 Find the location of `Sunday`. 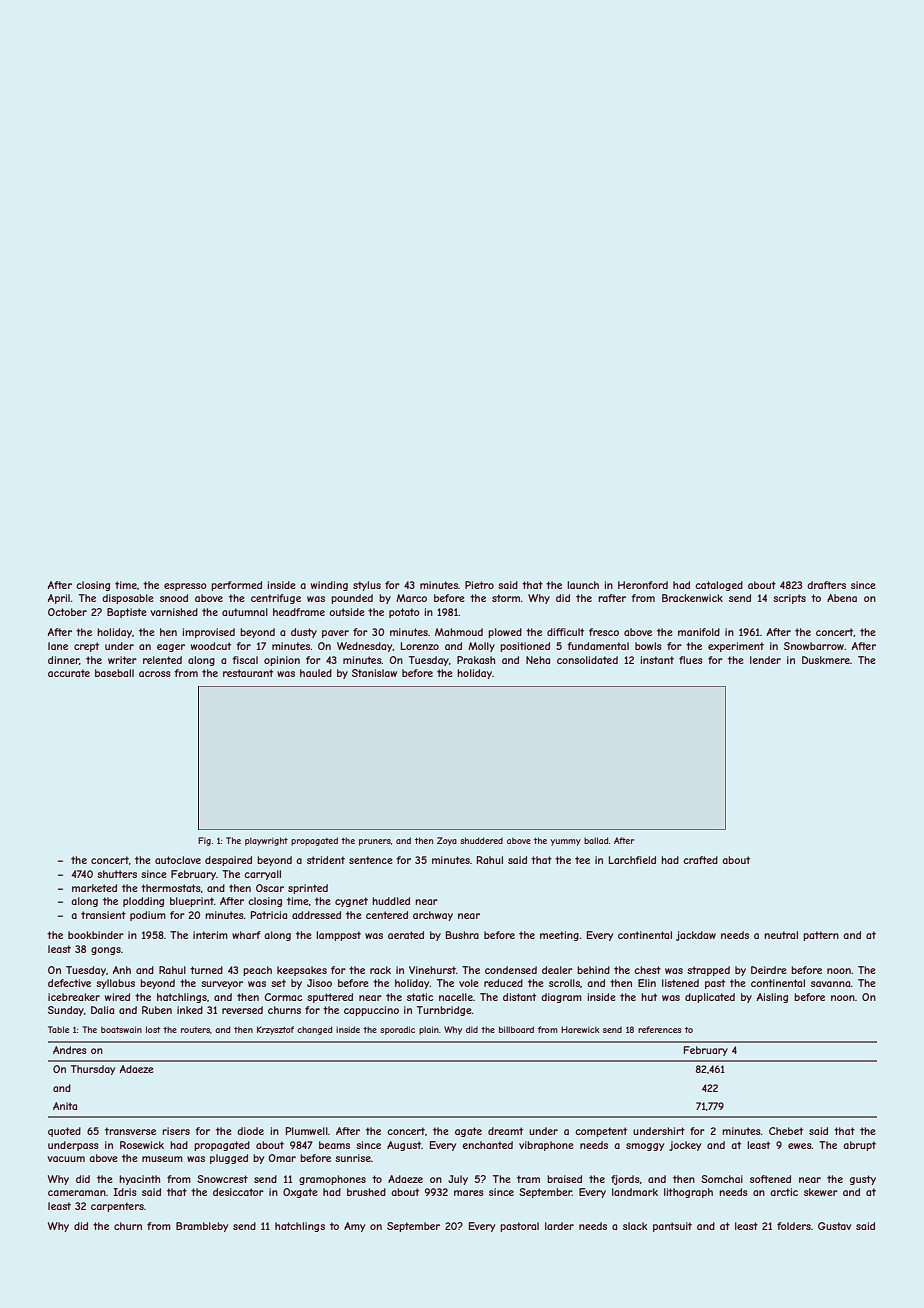

Sunday is located at coordinates (66, 1011).
